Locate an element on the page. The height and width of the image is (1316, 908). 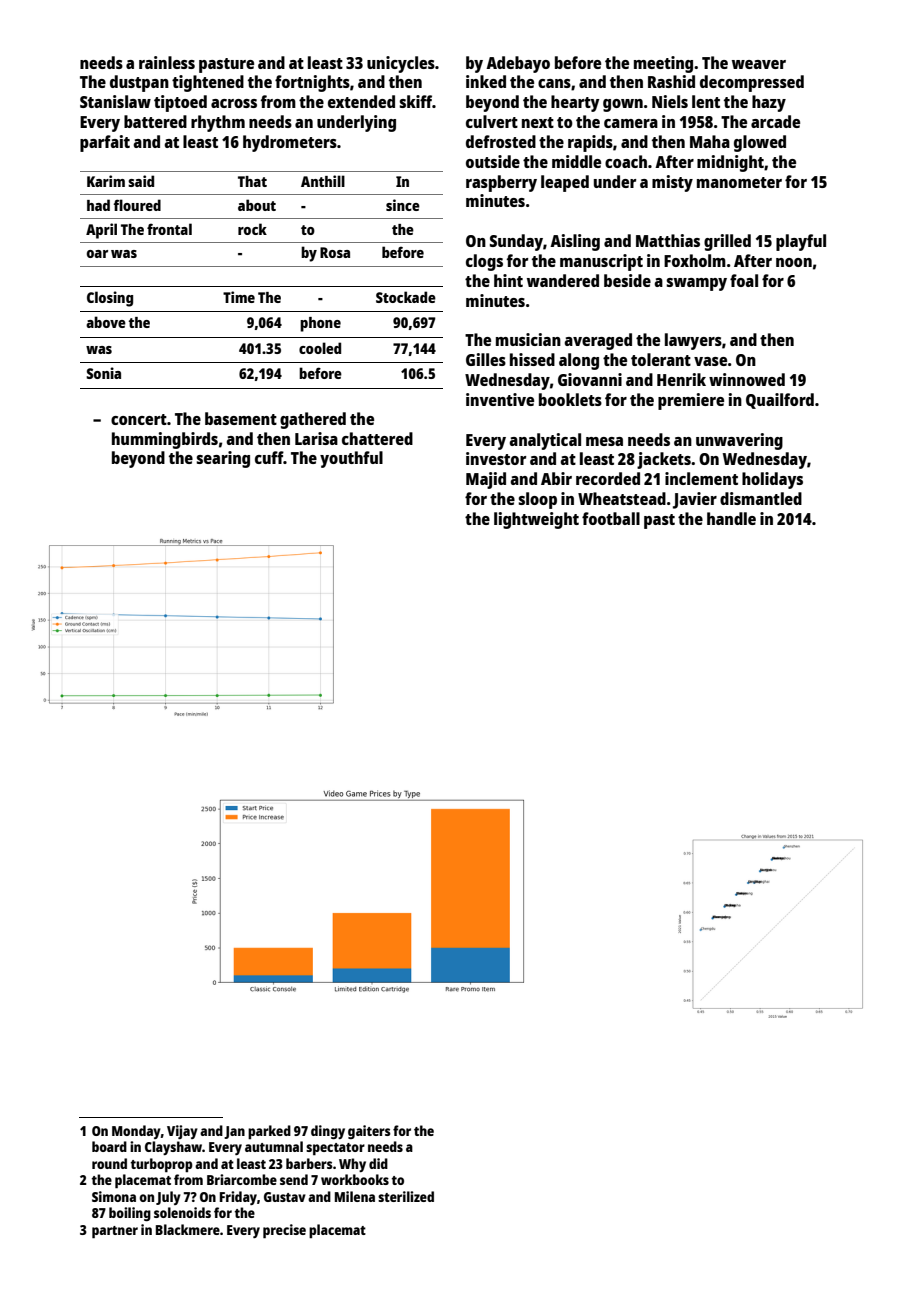
Closing is located at coordinates (110, 299).
